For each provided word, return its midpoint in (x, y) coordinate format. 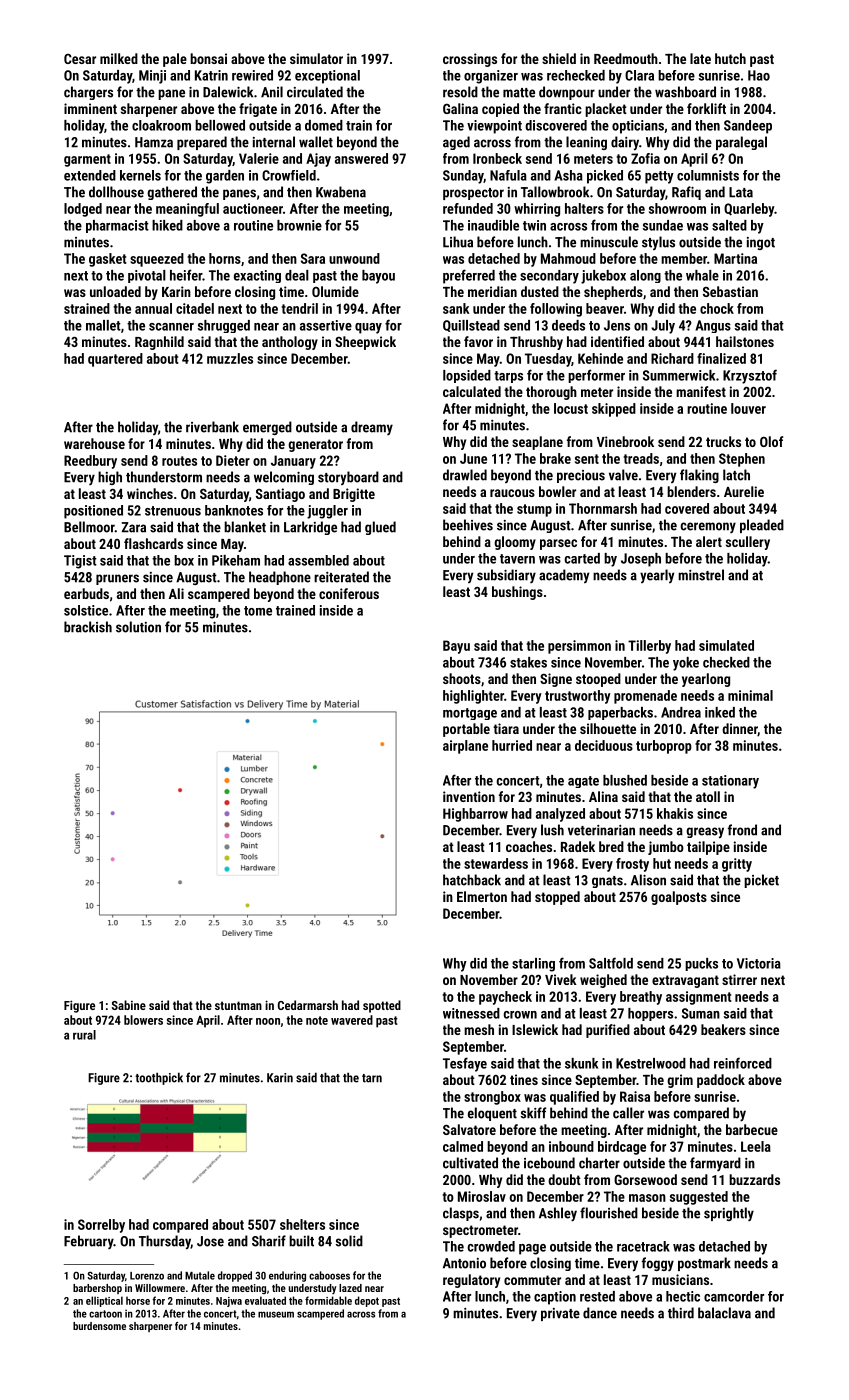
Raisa (635, 1096)
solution (138, 627)
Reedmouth (626, 58)
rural (84, 1035)
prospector (473, 194)
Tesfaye (465, 1064)
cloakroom (161, 125)
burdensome (99, 1326)
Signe (556, 680)
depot (367, 1301)
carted (582, 558)
